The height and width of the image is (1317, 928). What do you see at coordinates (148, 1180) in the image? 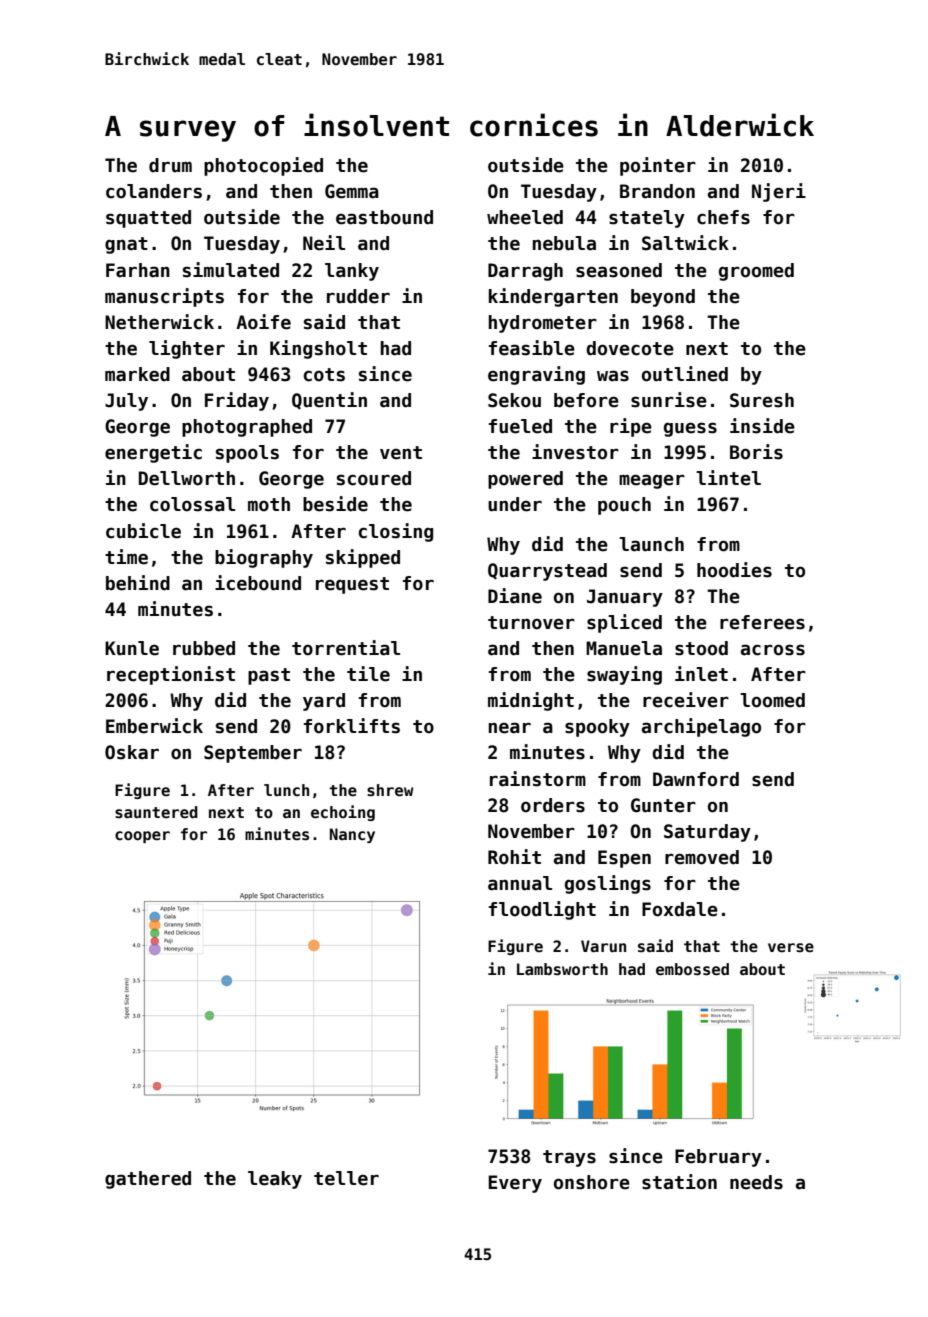
I see `gathered` at bounding box center [148, 1180].
